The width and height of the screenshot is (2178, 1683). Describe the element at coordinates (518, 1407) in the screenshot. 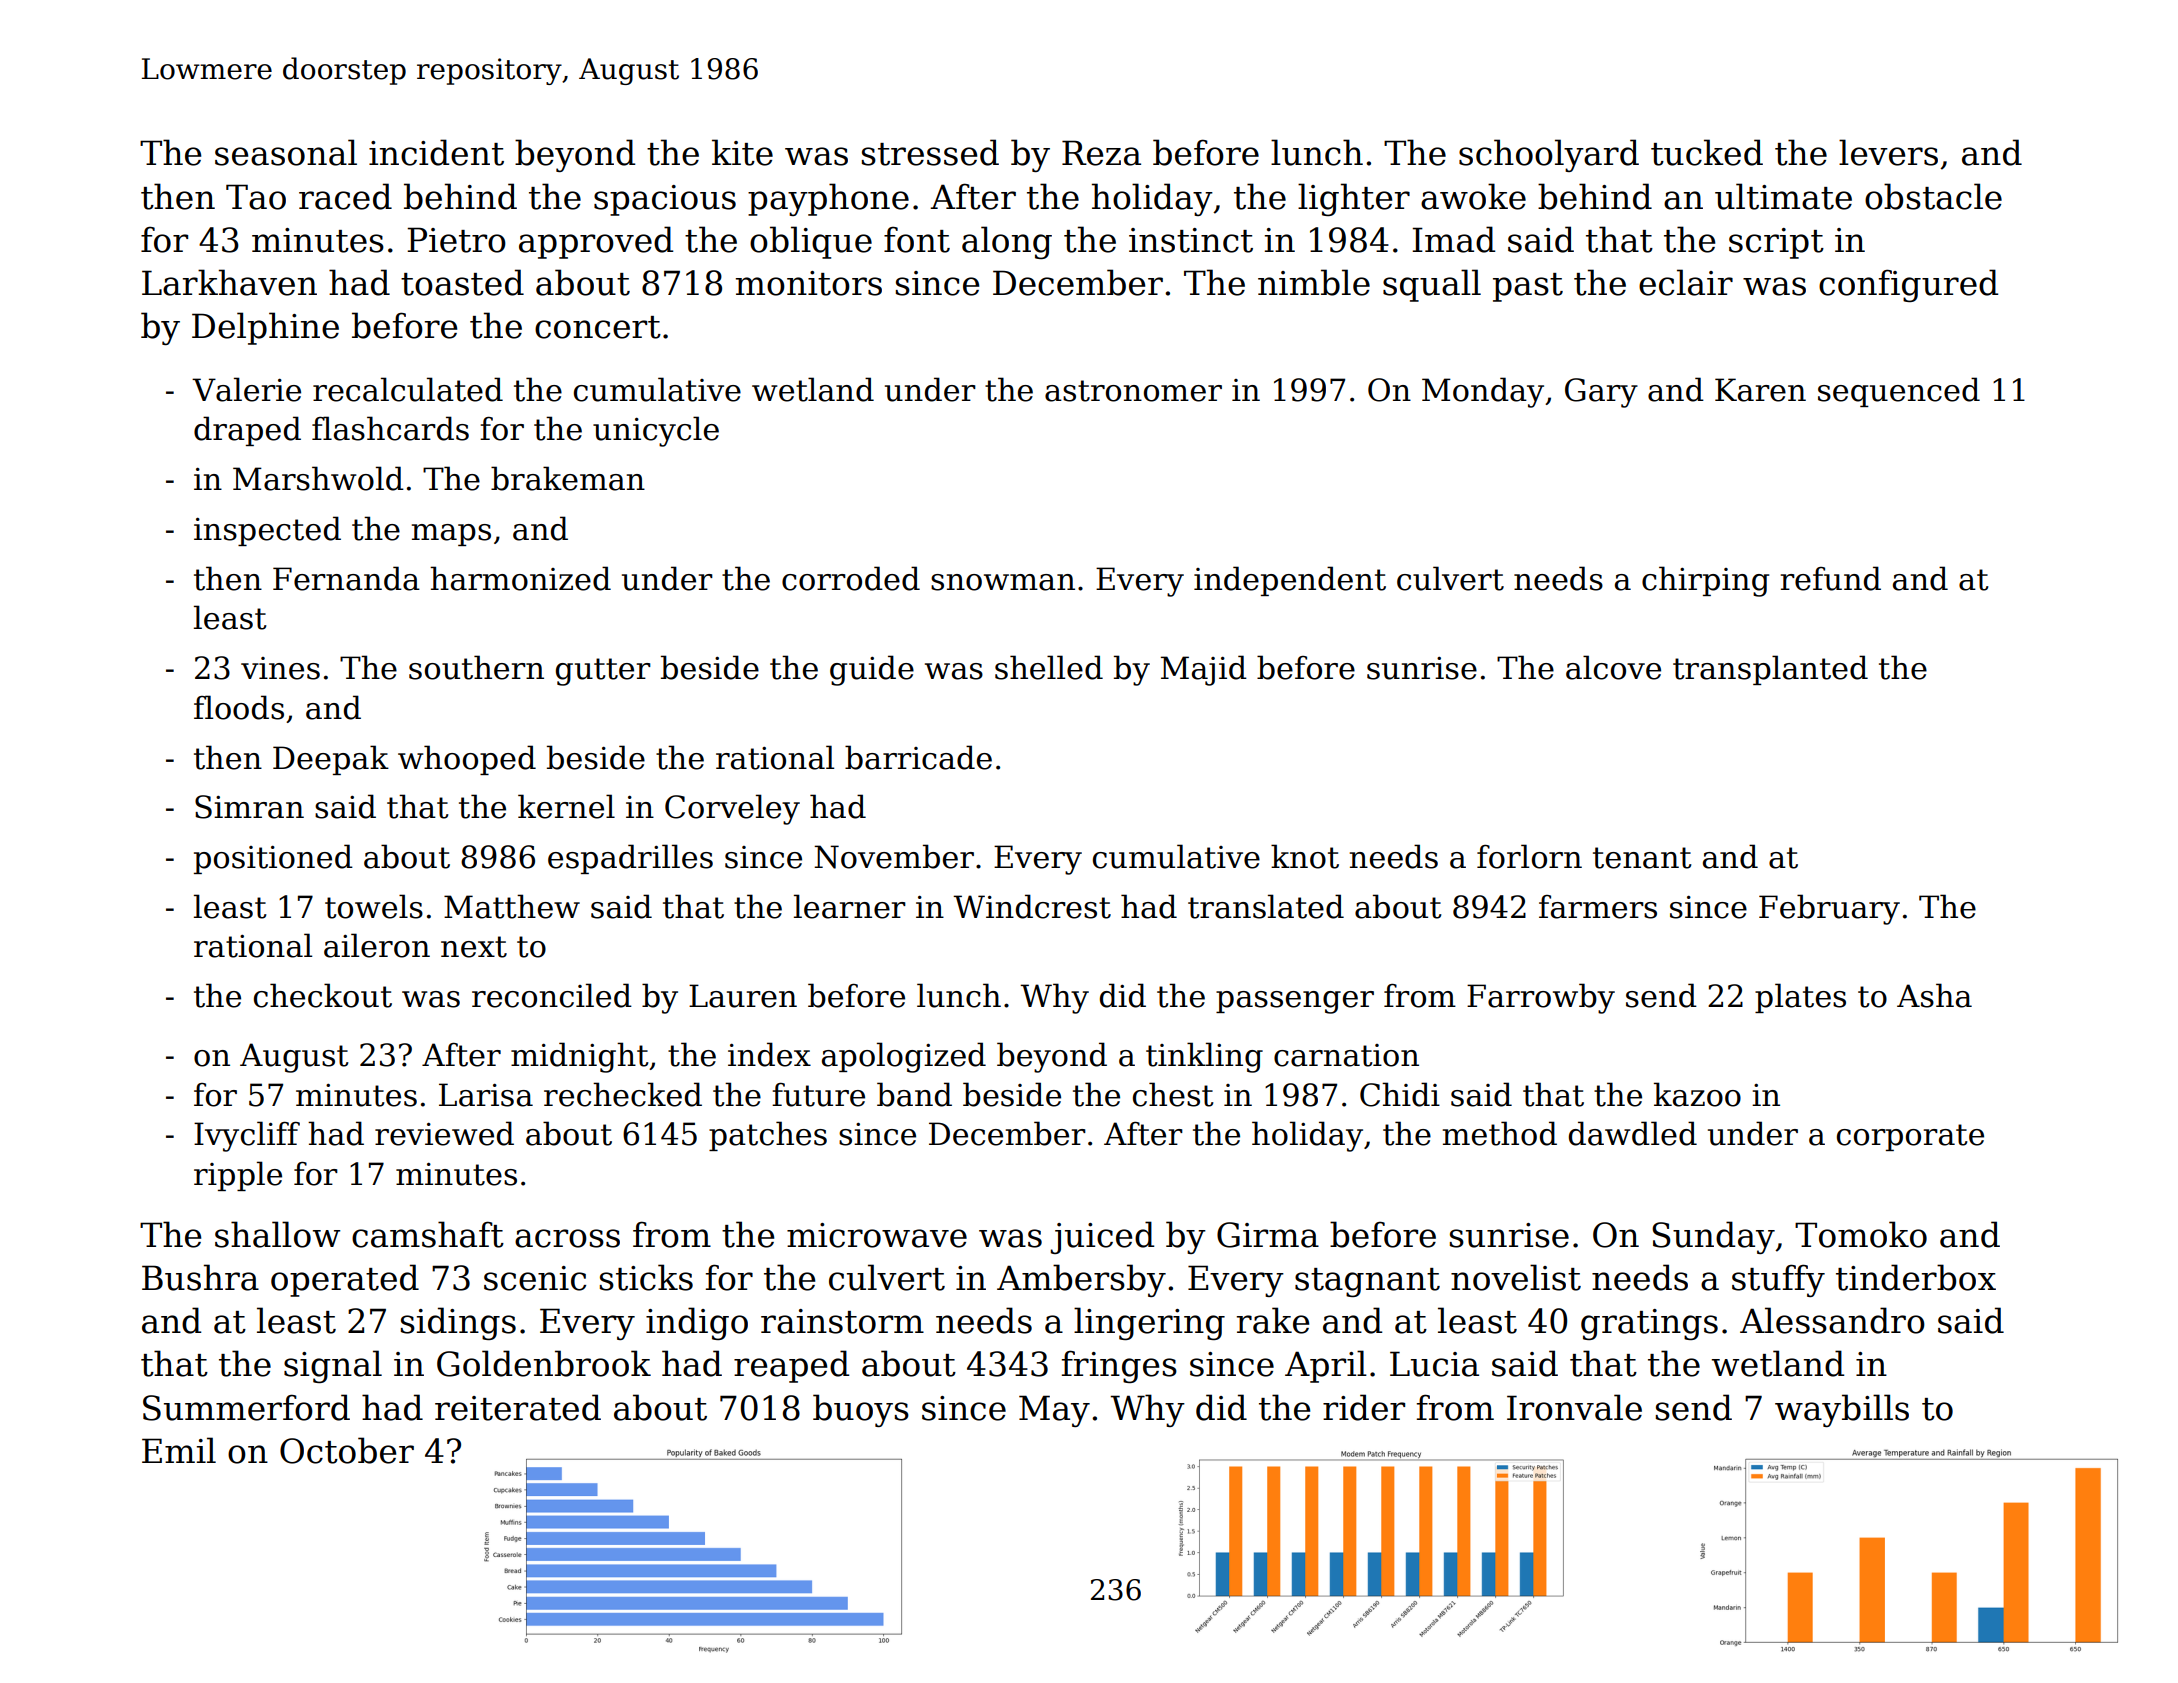

I see `reiterated` at that location.
